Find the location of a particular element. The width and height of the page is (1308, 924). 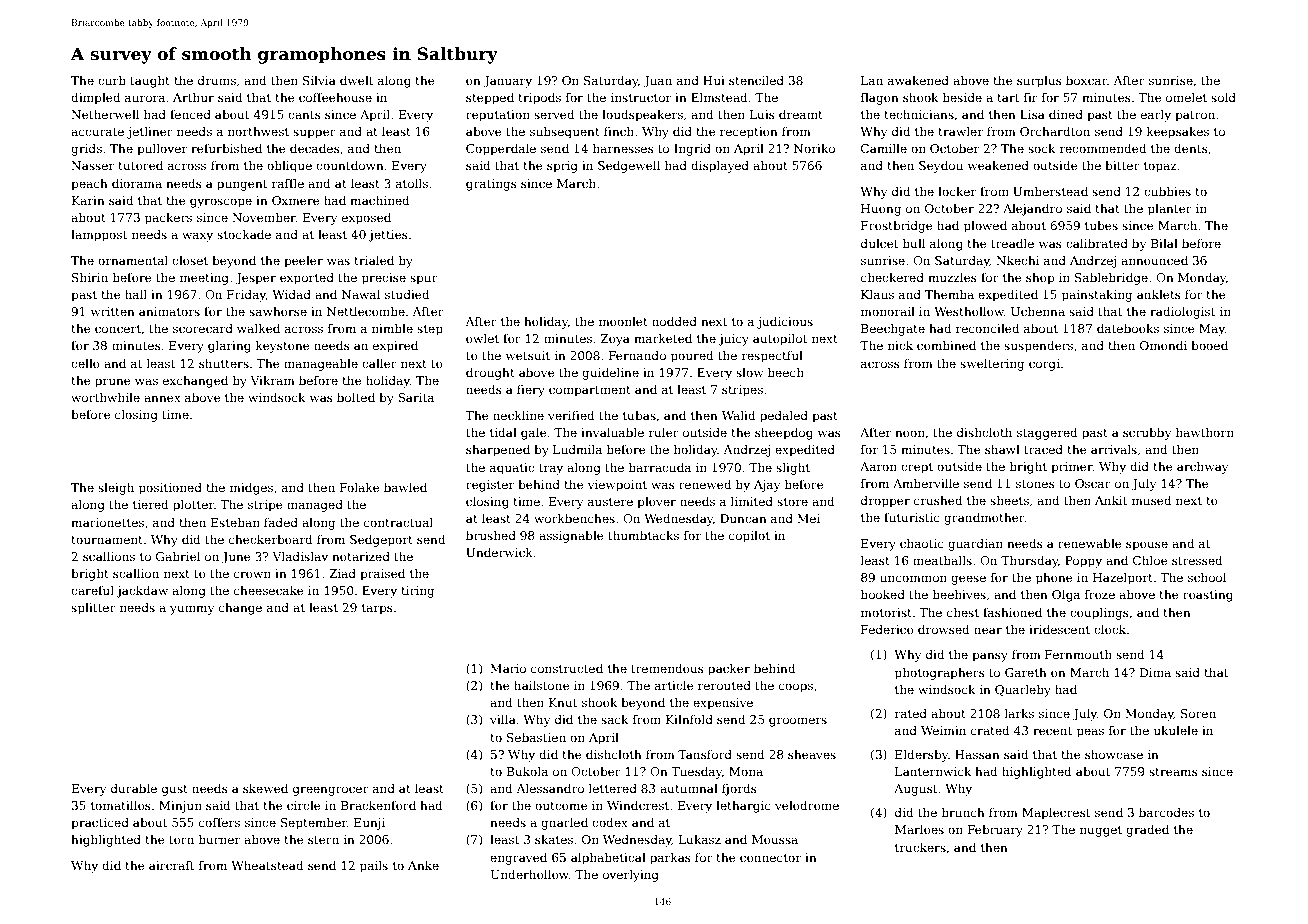

Noriko is located at coordinates (814, 148).
